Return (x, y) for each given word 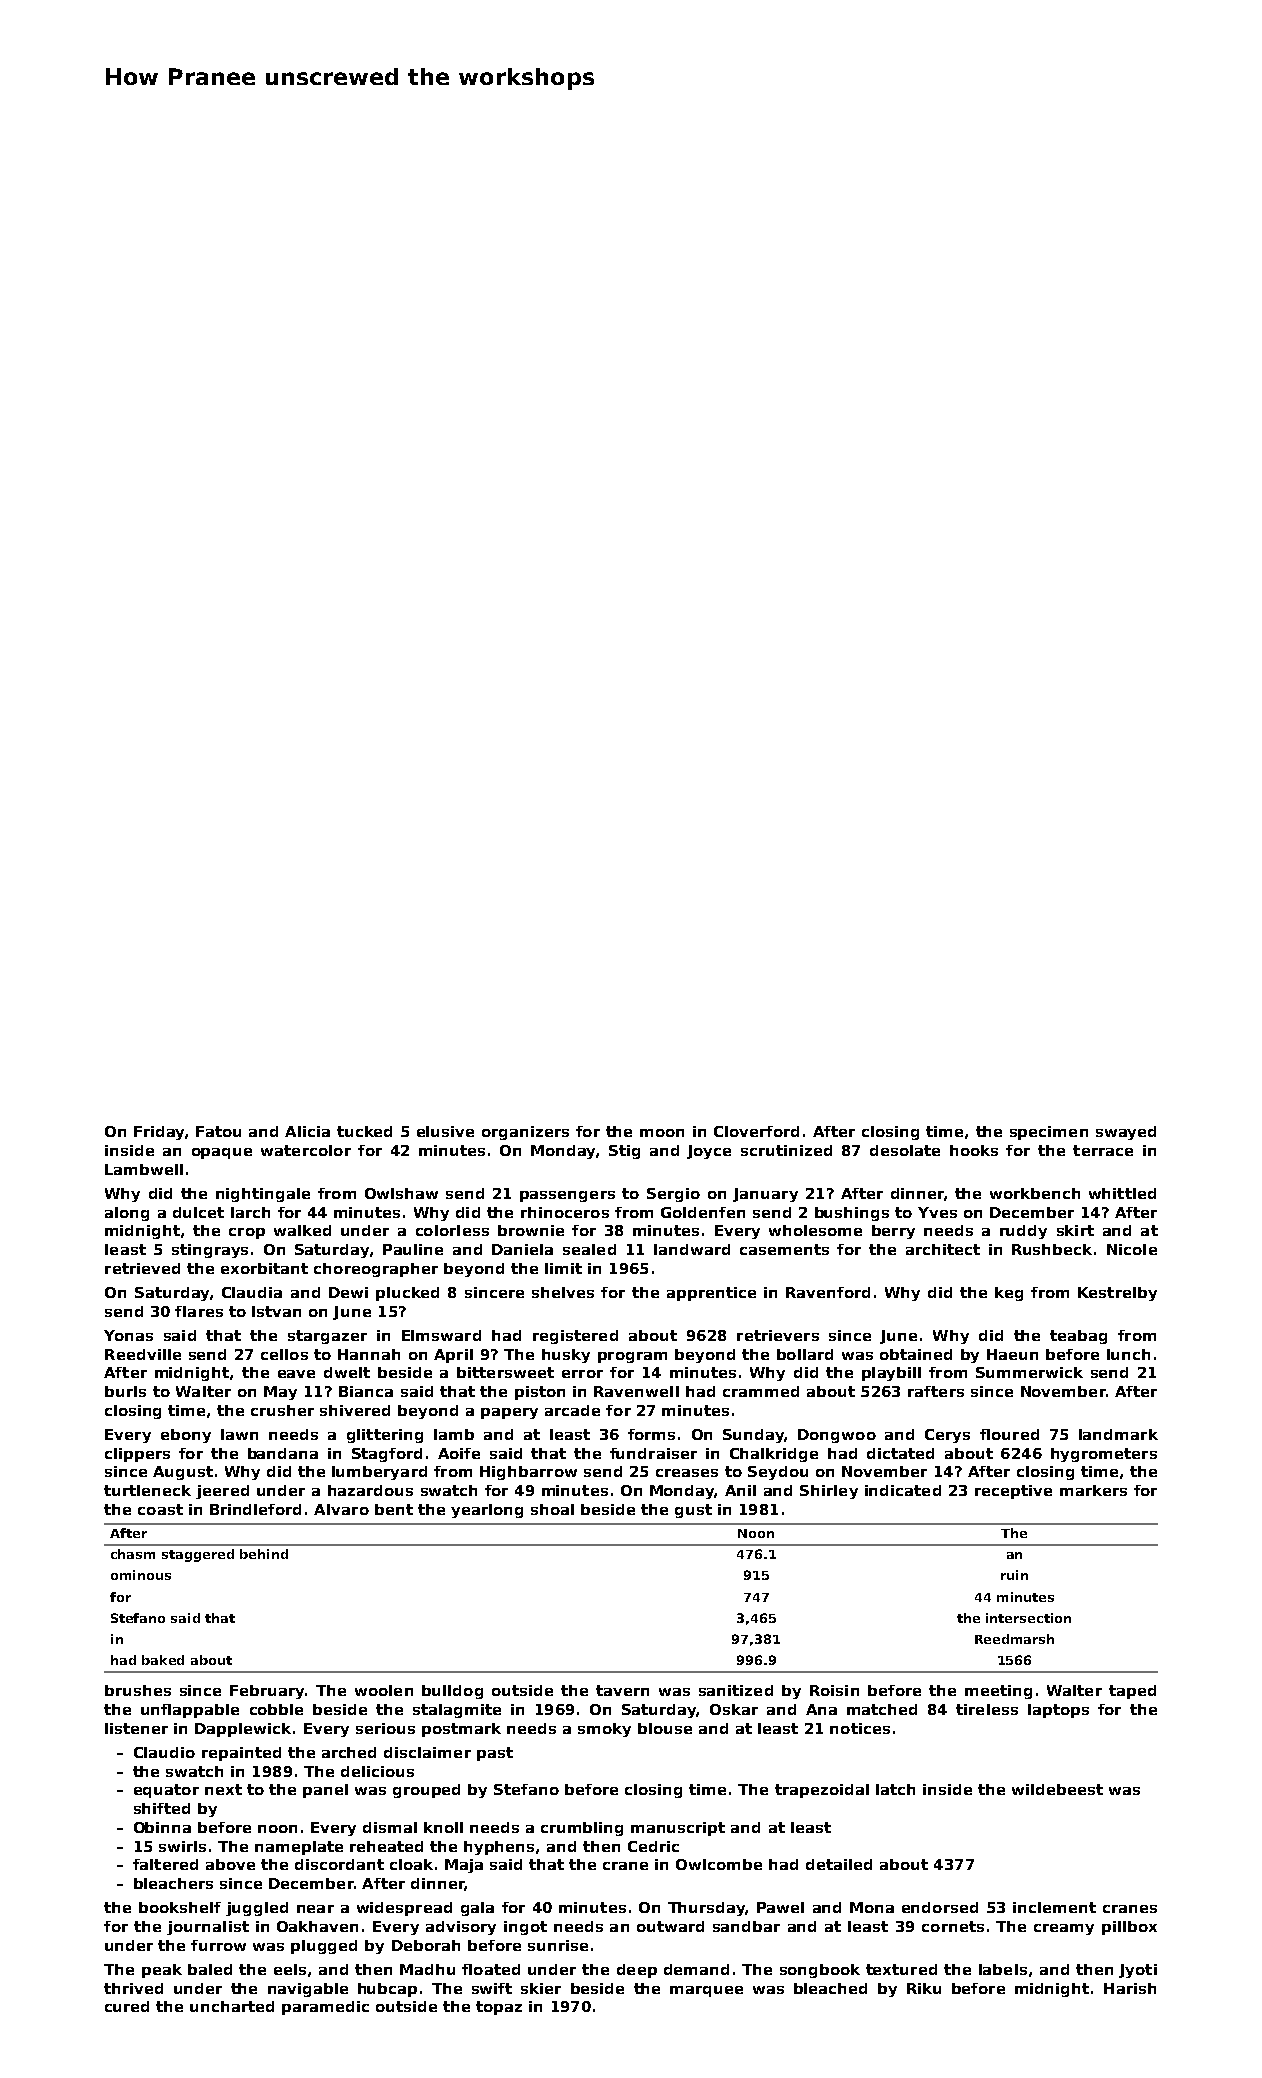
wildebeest (1057, 1789)
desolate (905, 1150)
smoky (604, 1730)
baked (163, 1660)
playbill (891, 1374)
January (765, 1195)
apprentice (711, 1294)
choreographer (376, 1270)
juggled (257, 1909)
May (280, 1393)
